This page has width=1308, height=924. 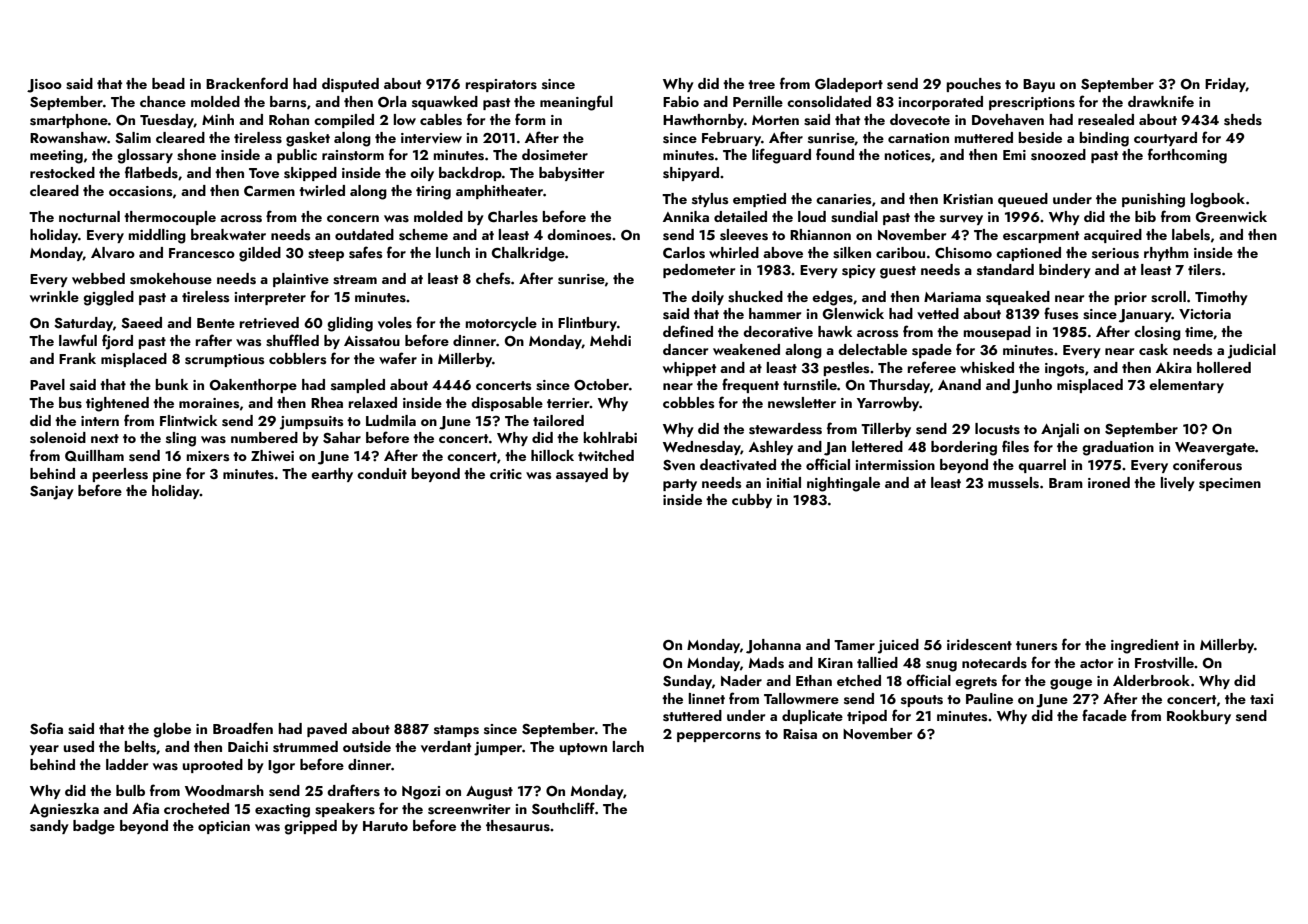 What do you see at coordinates (563, 808) in the page?
I see `Southcliff` at bounding box center [563, 808].
